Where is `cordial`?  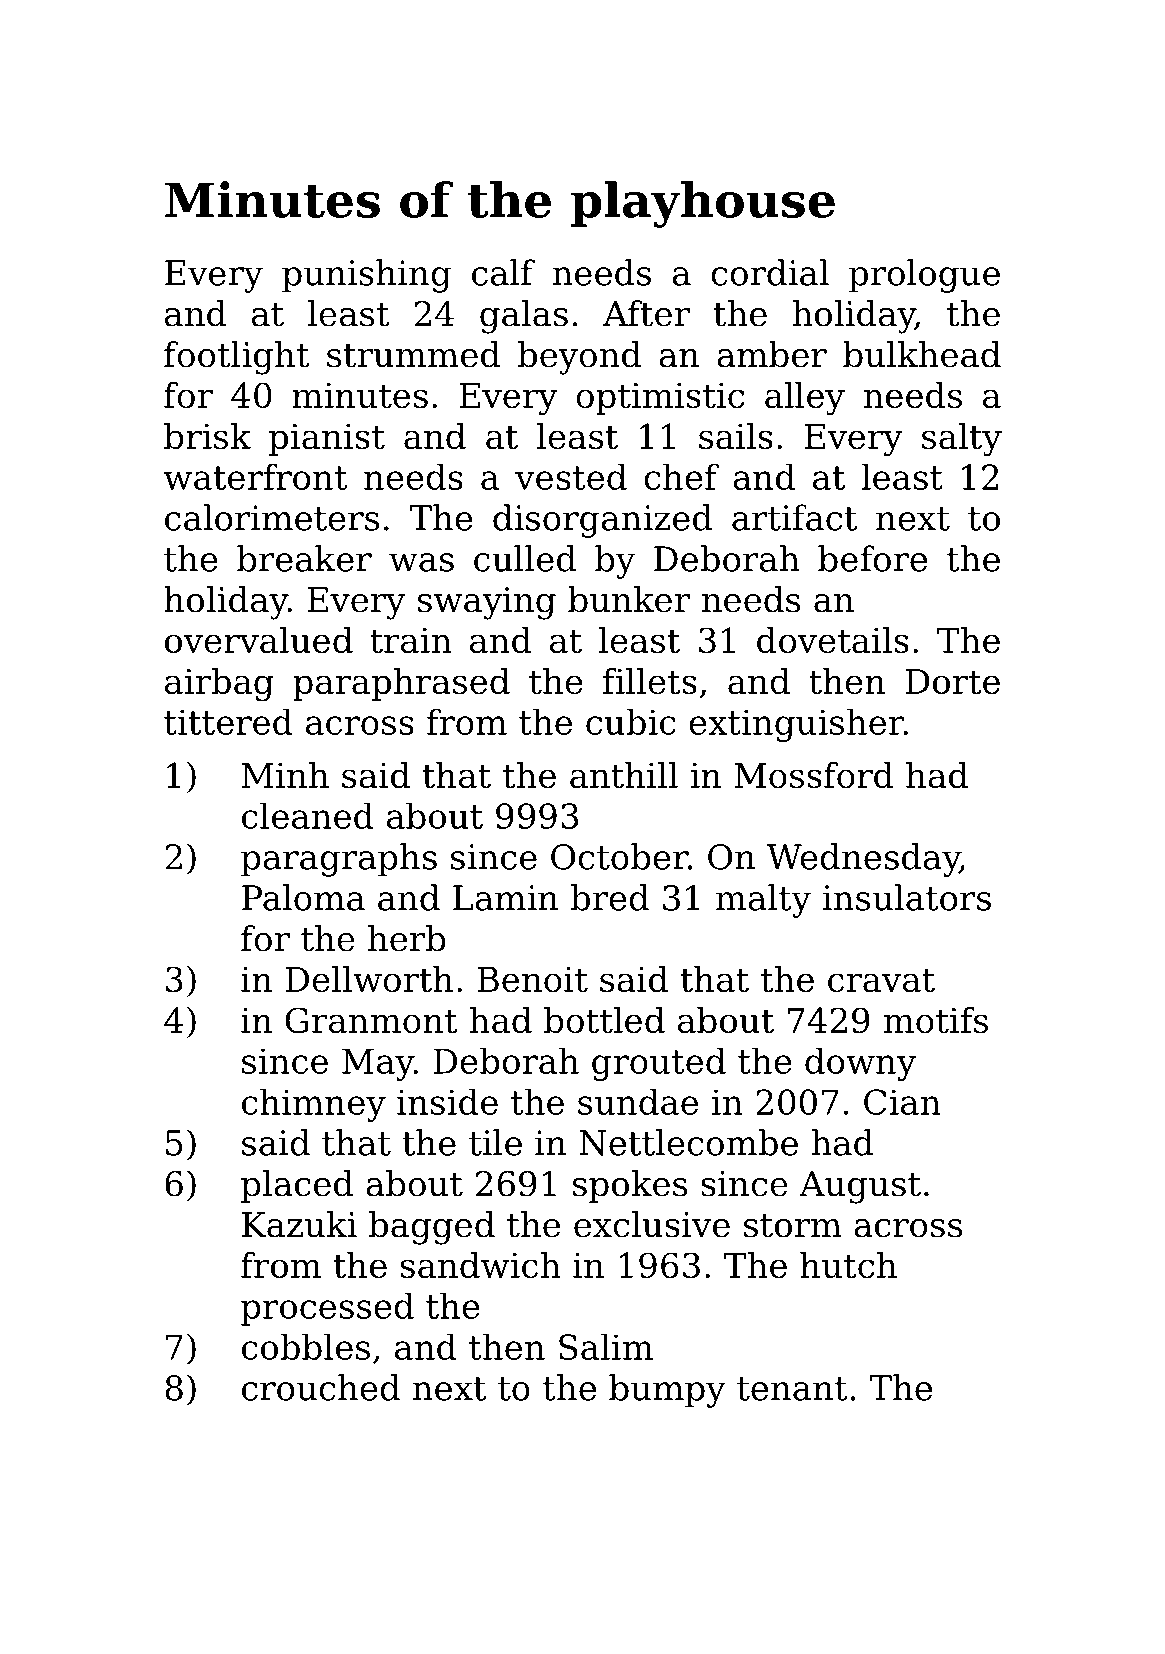
cordial is located at coordinates (770, 272).
